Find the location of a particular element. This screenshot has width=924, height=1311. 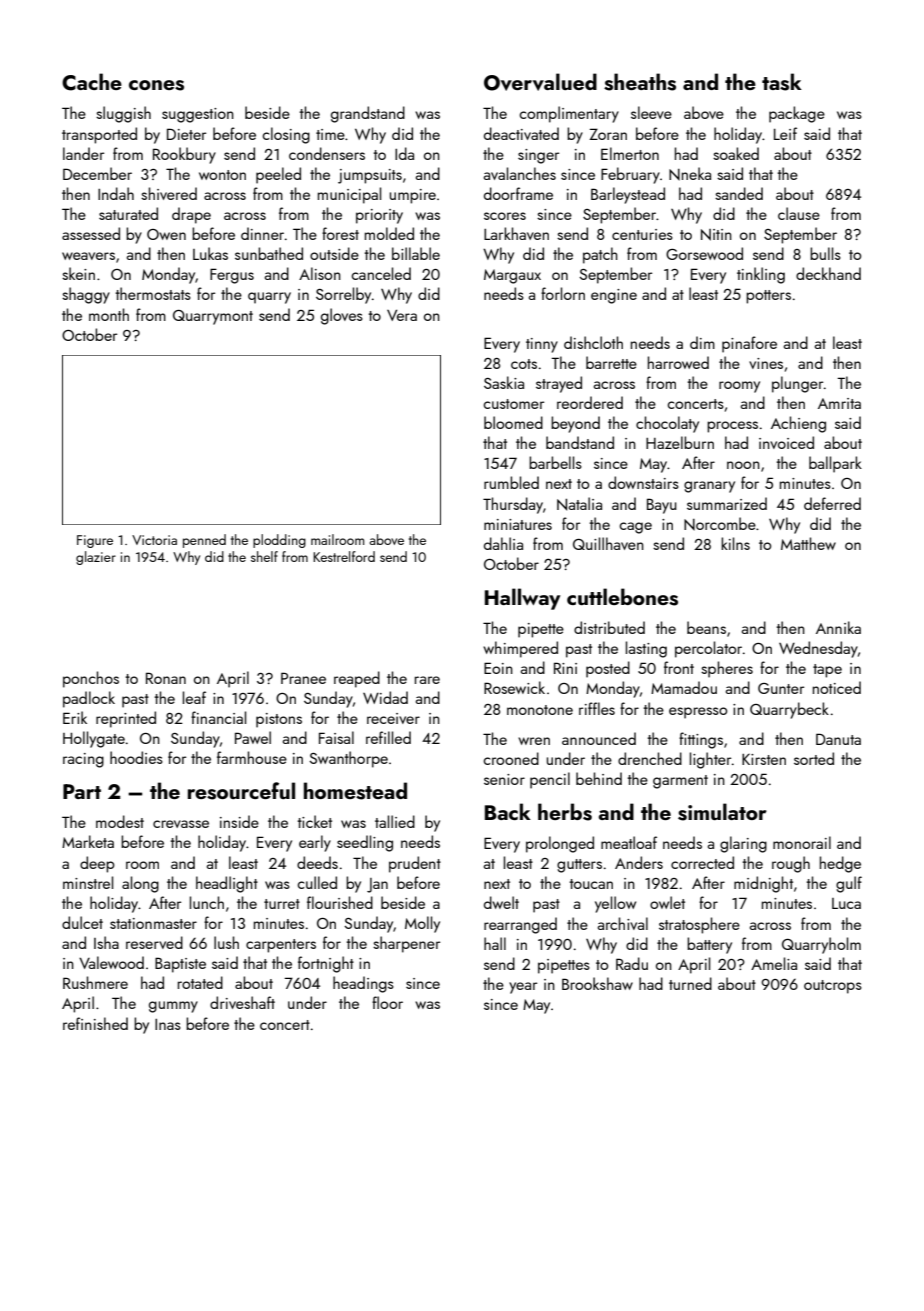

thermostats is located at coordinates (153, 293).
